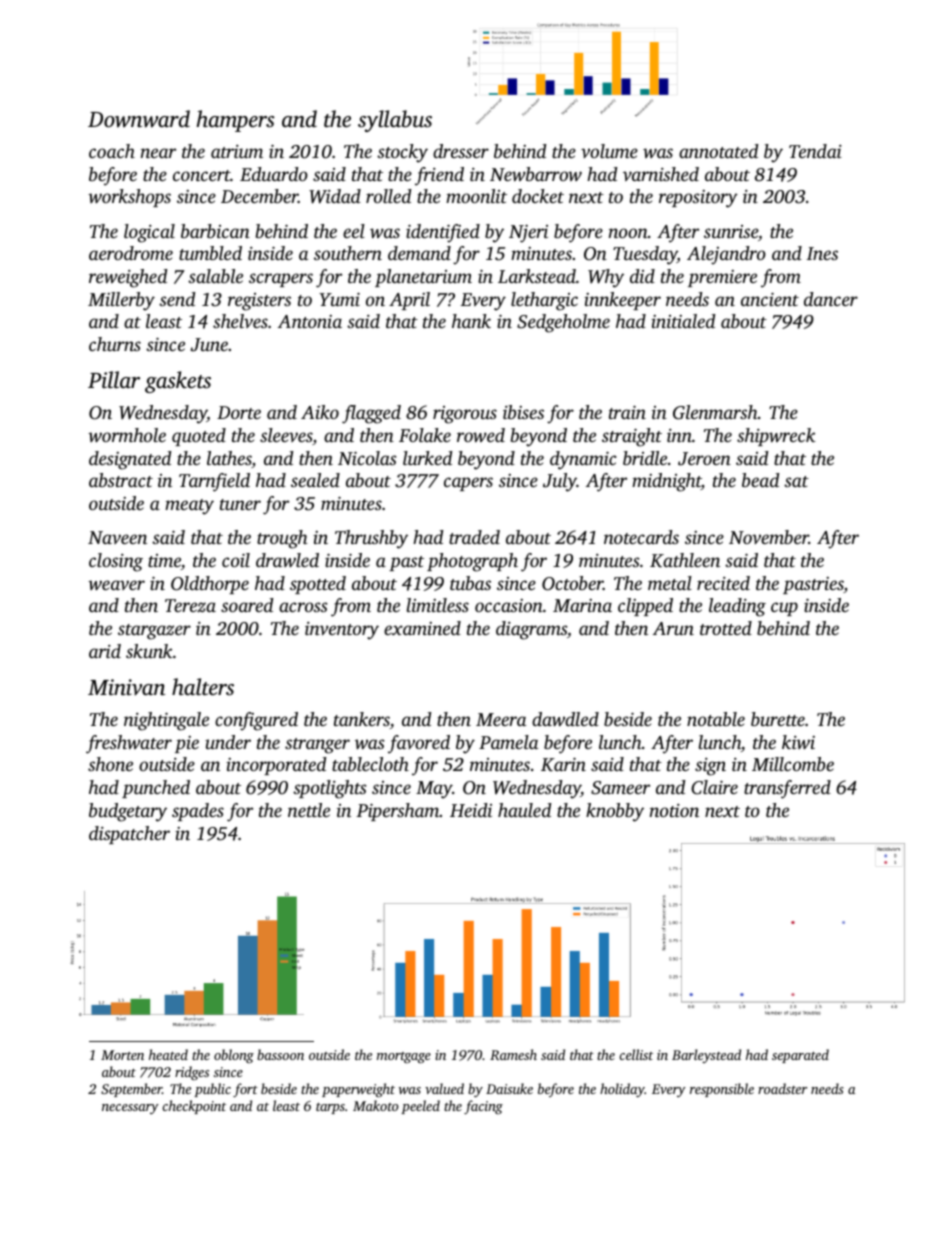 The height and width of the screenshot is (1233, 952). What do you see at coordinates (420, 1107) in the screenshot?
I see `peeled` at bounding box center [420, 1107].
